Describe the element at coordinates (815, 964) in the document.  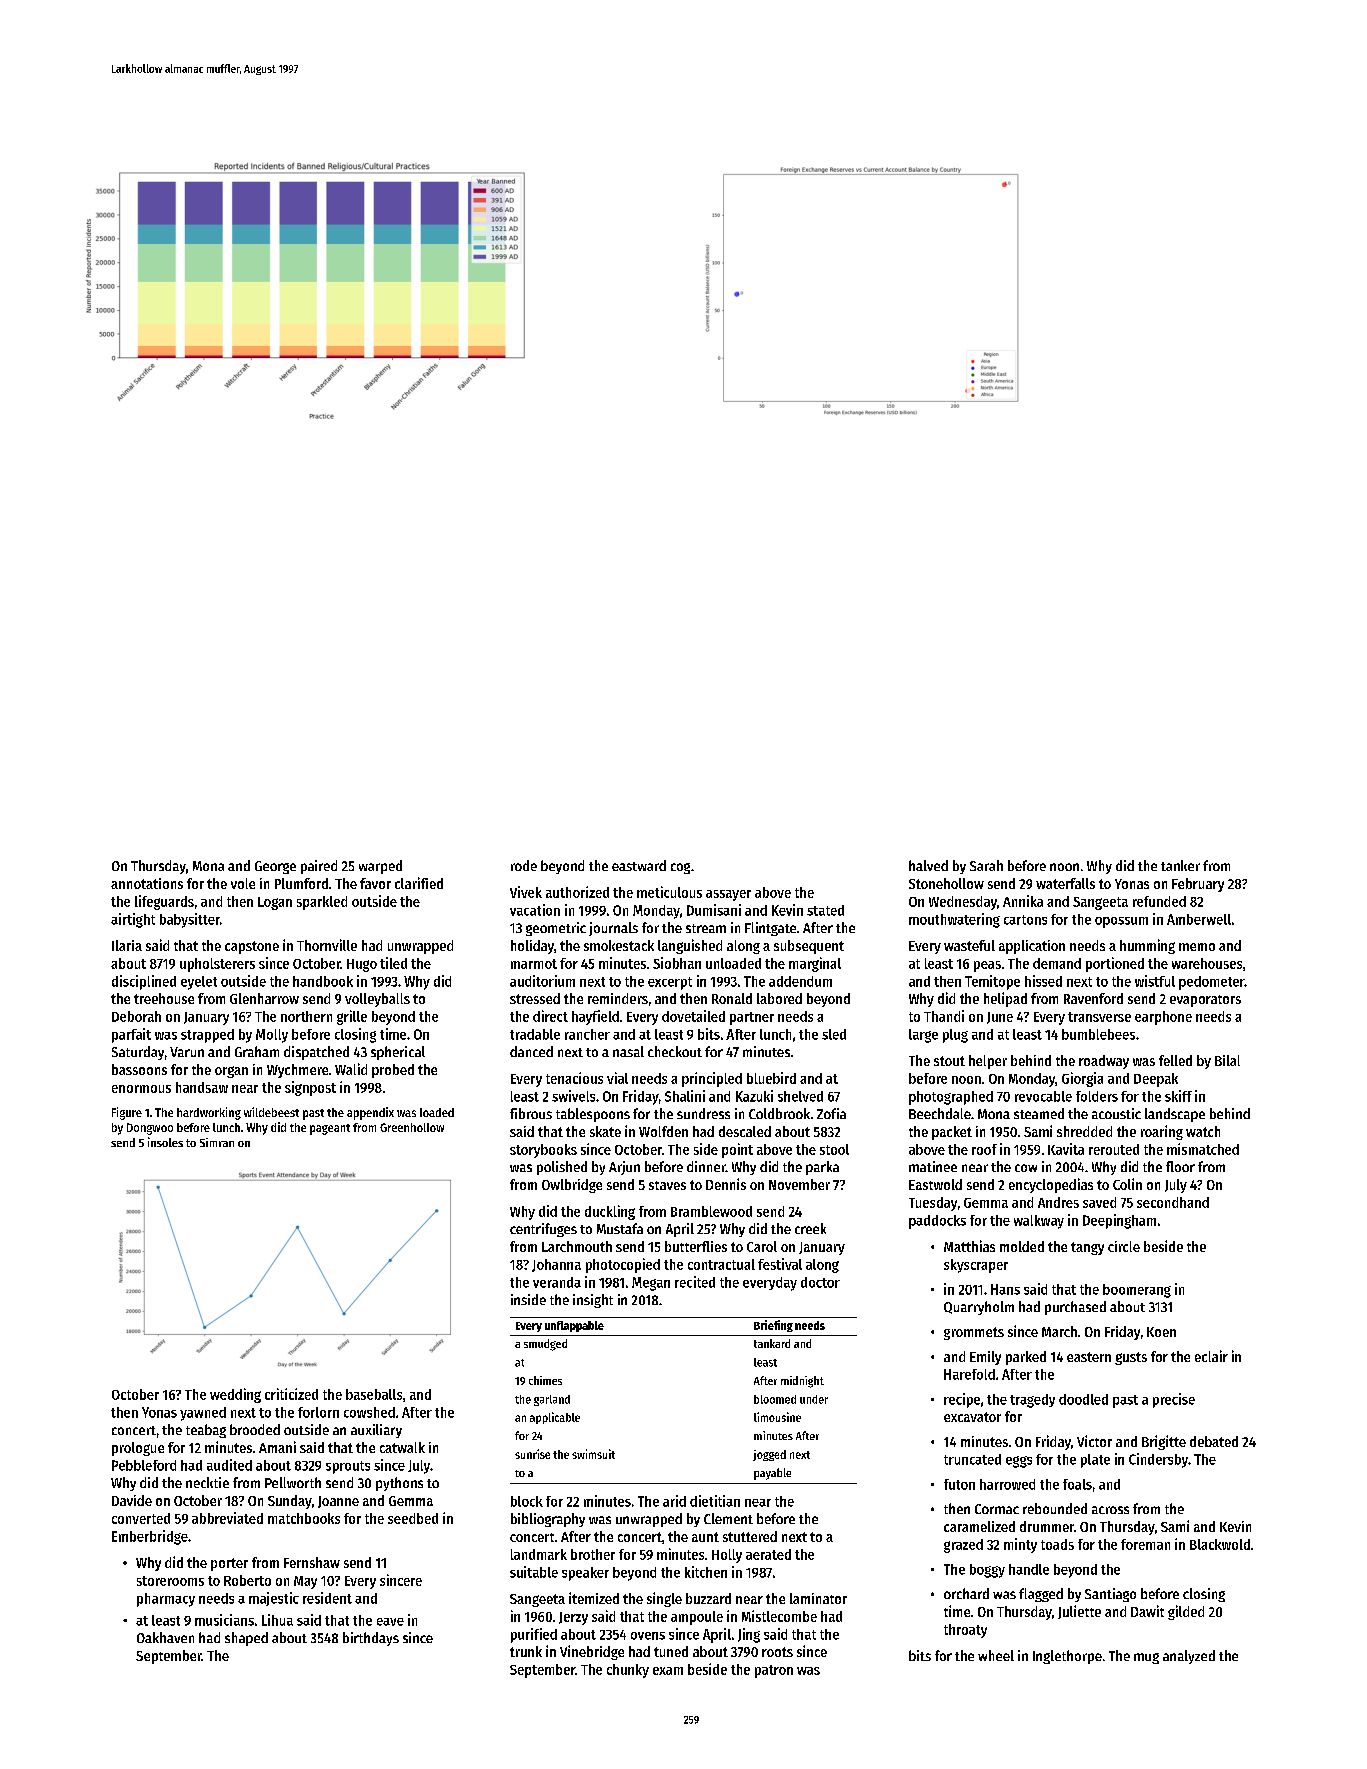
I see `marginal` at that location.
